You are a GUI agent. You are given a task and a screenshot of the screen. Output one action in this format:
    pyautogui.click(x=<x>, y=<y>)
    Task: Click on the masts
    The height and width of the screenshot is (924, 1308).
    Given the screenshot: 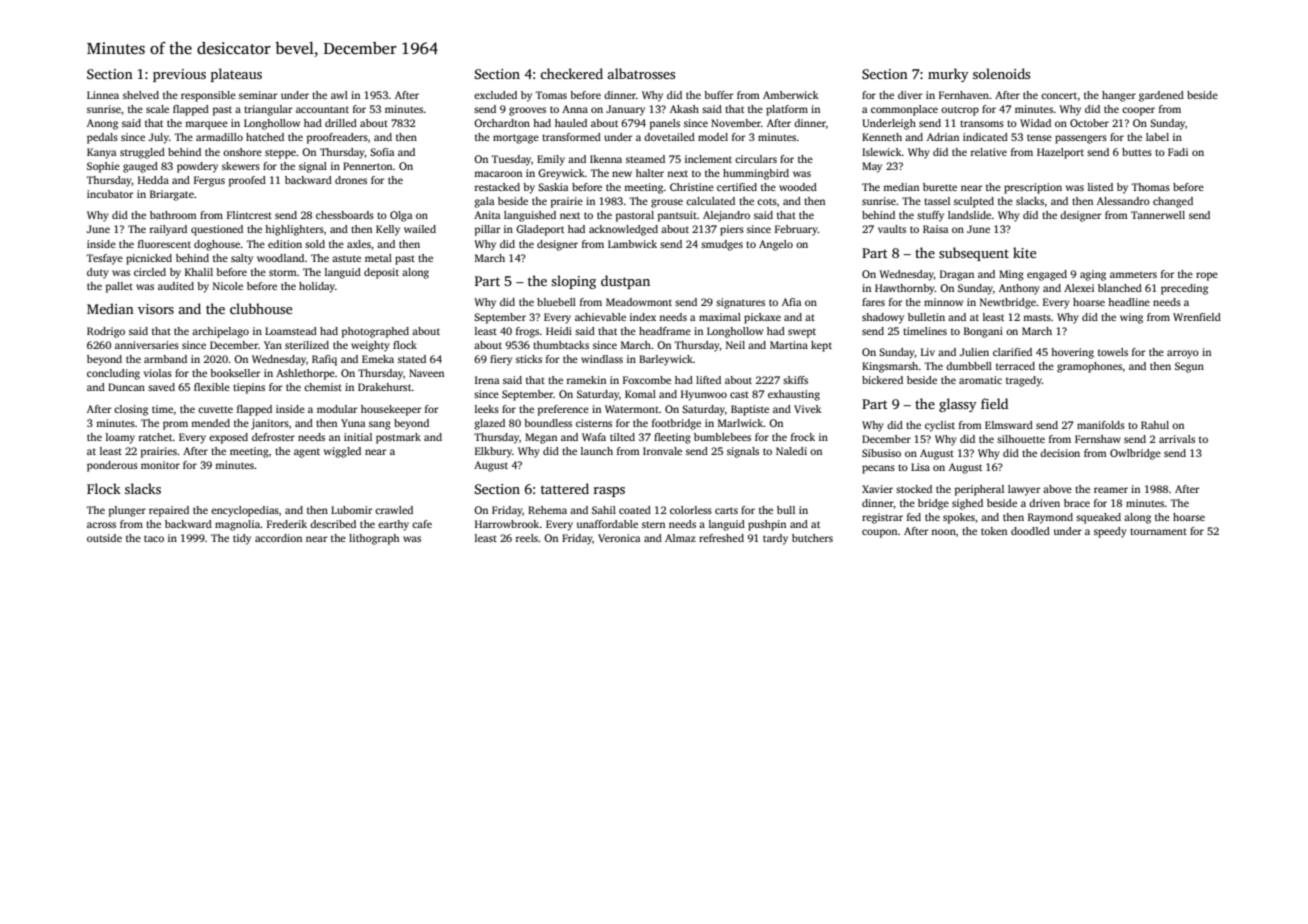 What is the action you would take?
    pyautogui.click(x=1037, y=317)
